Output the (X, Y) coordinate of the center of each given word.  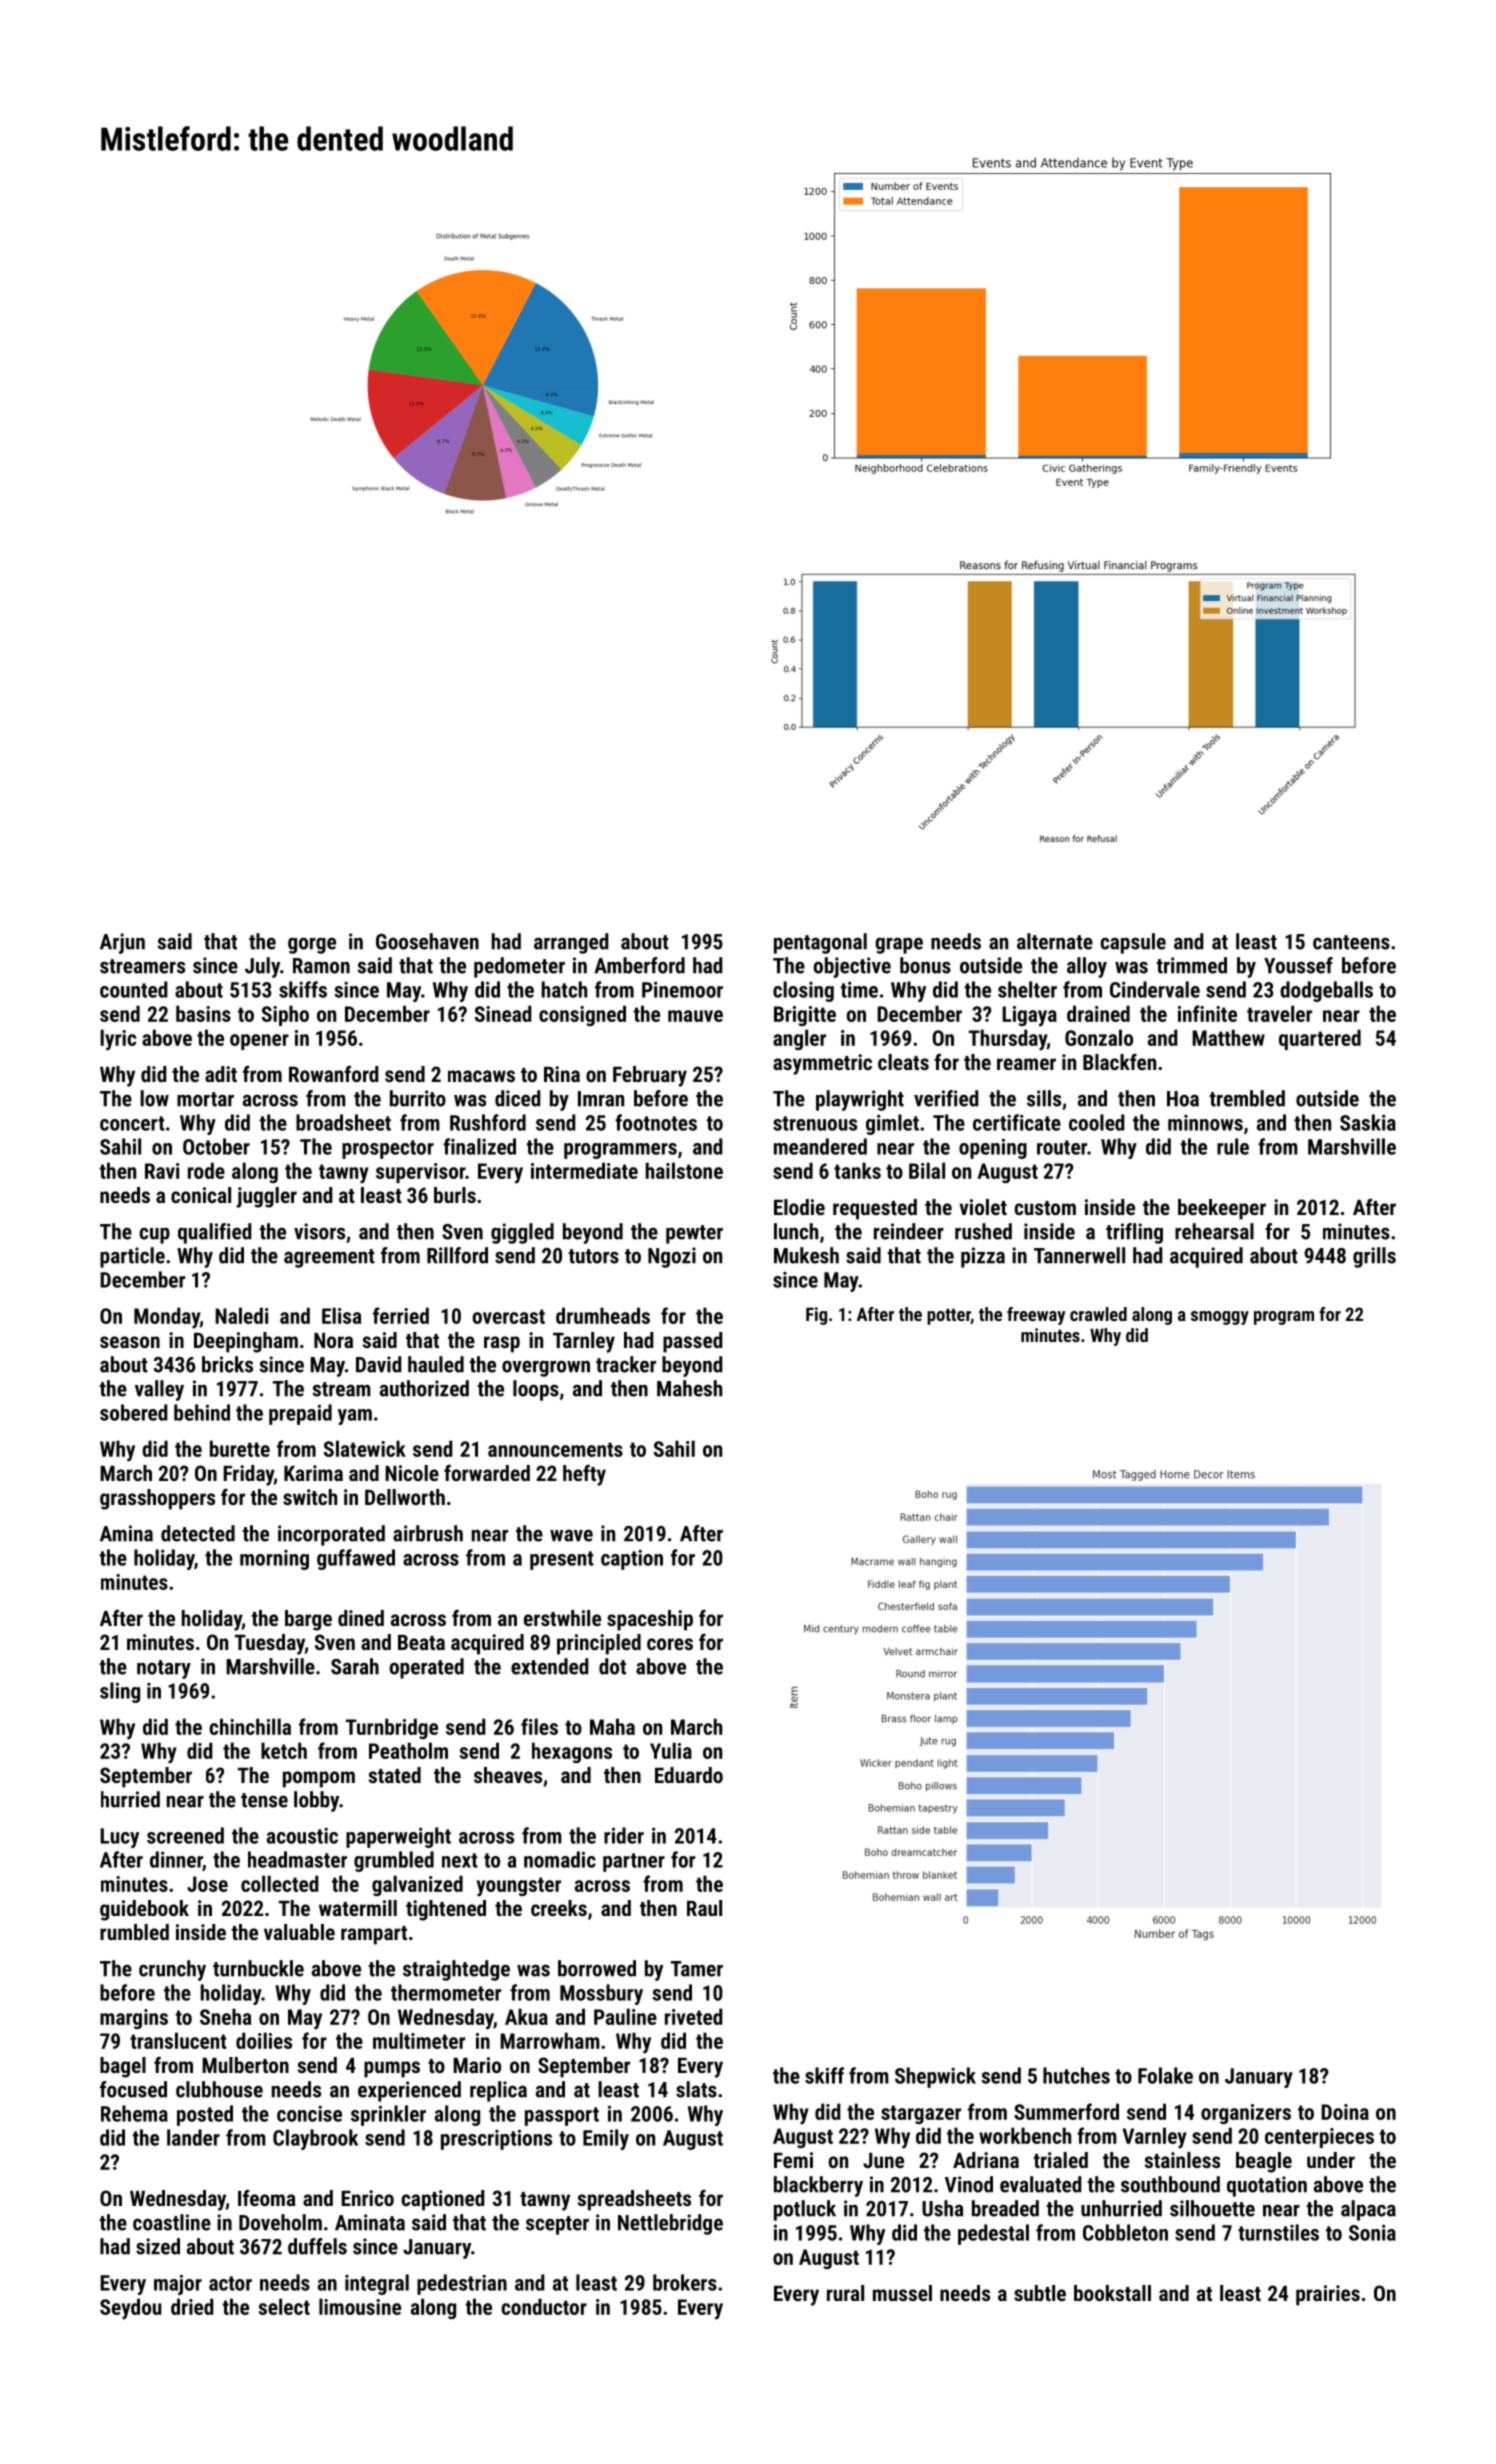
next (460, 1860)
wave (571, 1535)
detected (198, 1533)
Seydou (130, 2309)
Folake (1165, 2075)
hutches (1076, 2075)
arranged (571, 943)
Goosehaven (427, 941)
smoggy (1220, 1318)
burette (240, 1448)
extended (550, 1666)
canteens (1351, 942)
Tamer (697, 1969)
